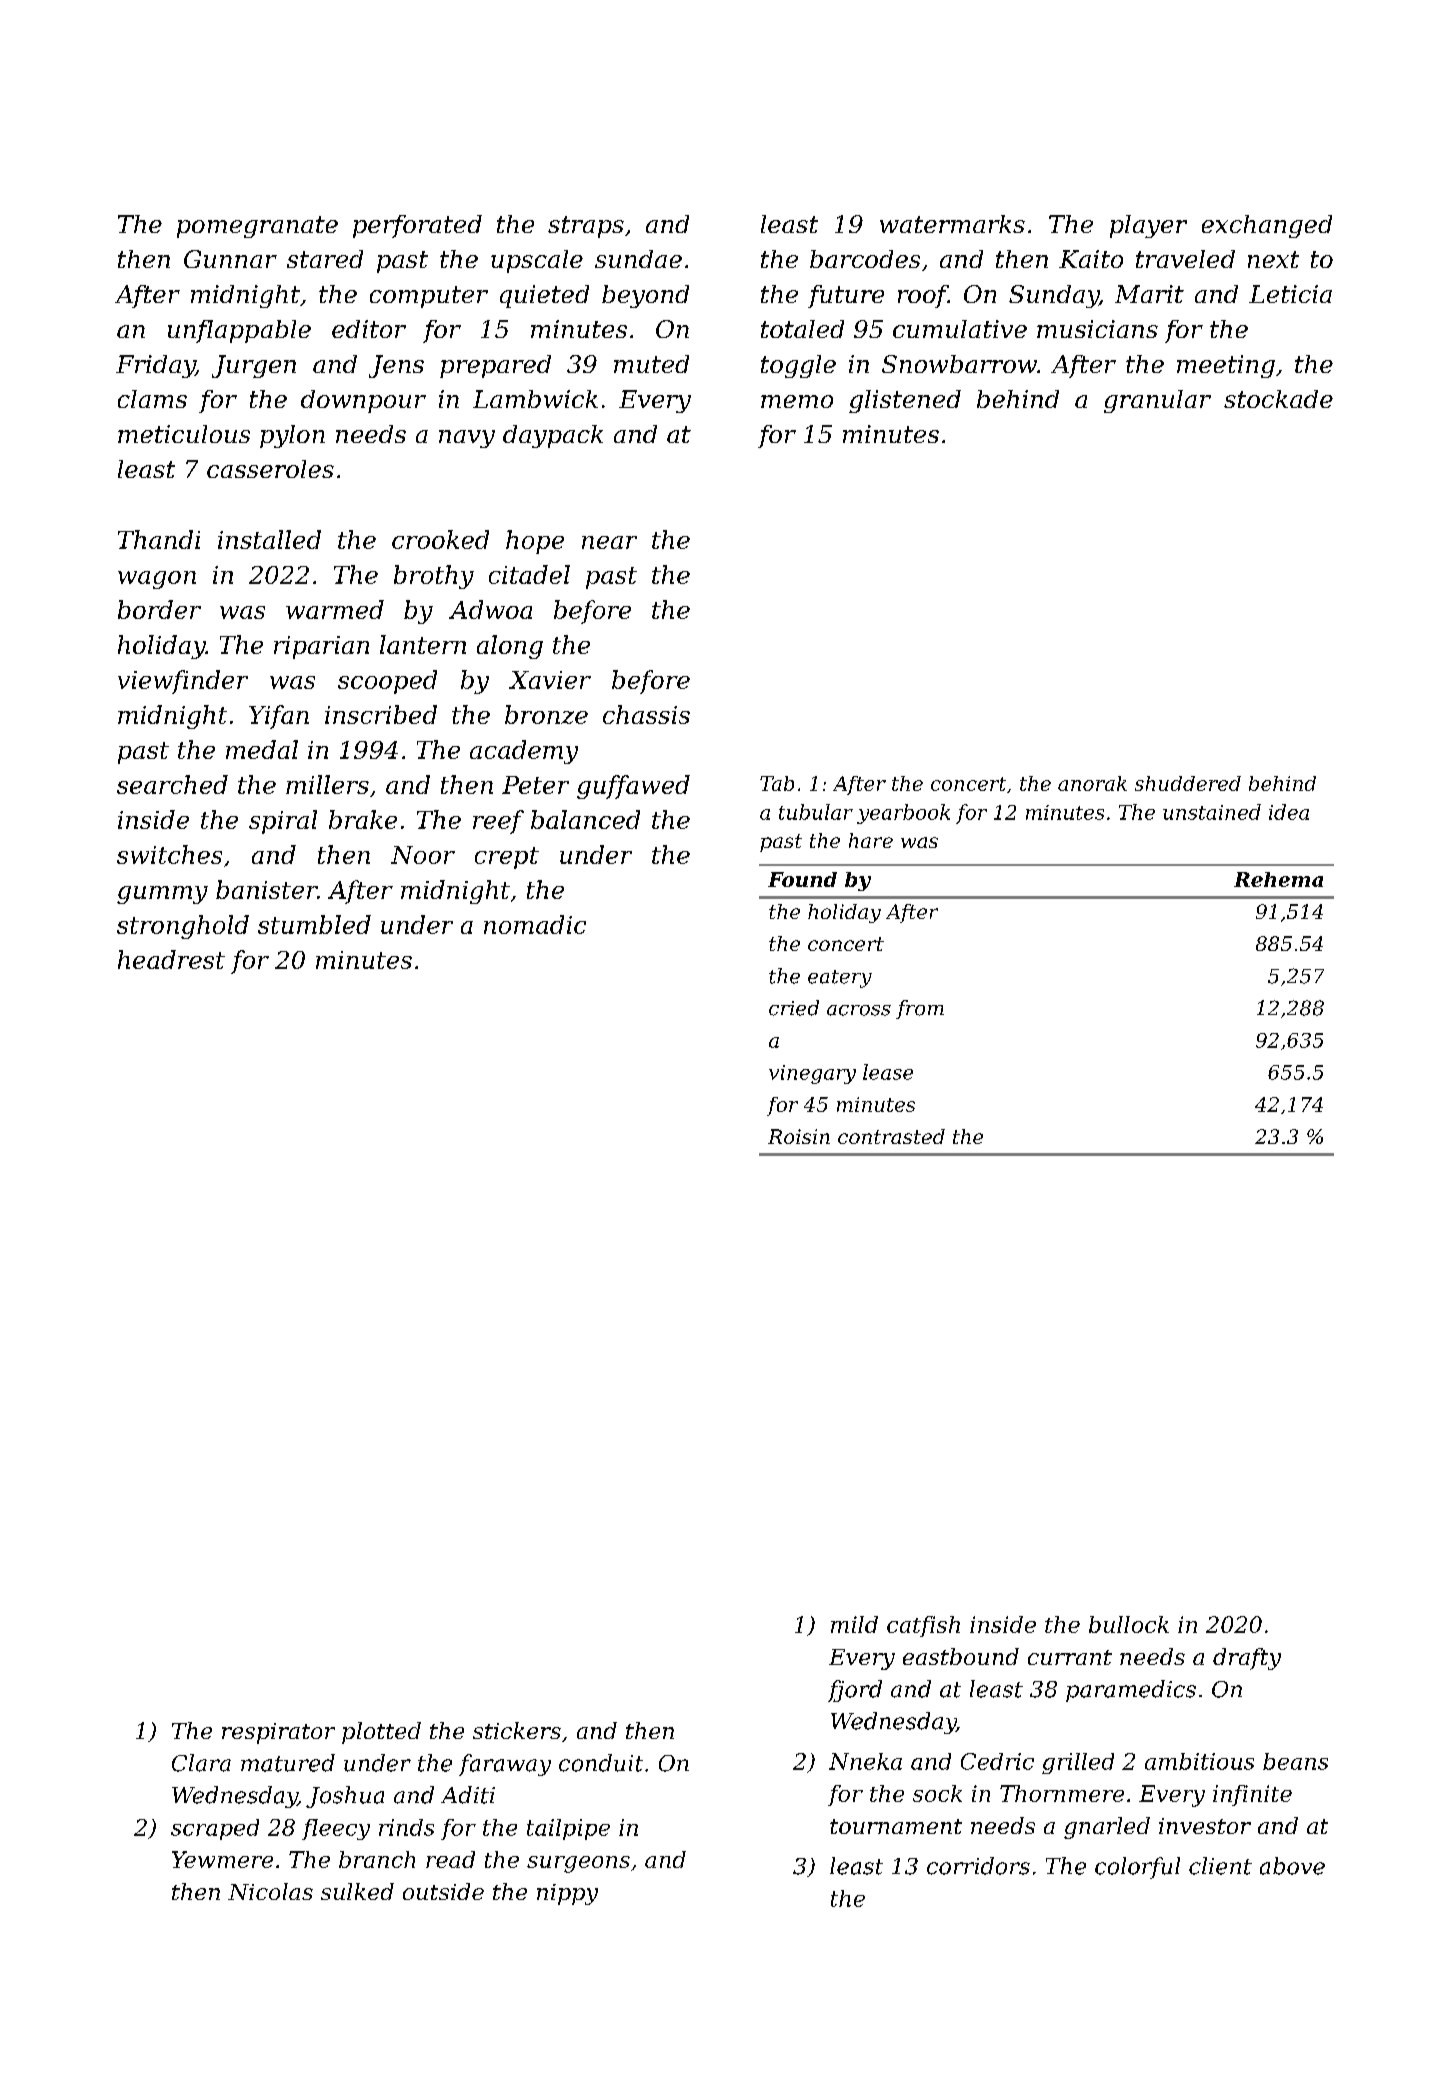 Image resolution: width=1450 pixels, height=2100 pixels. I want to click on Nicolas, so click(270, 1891).
